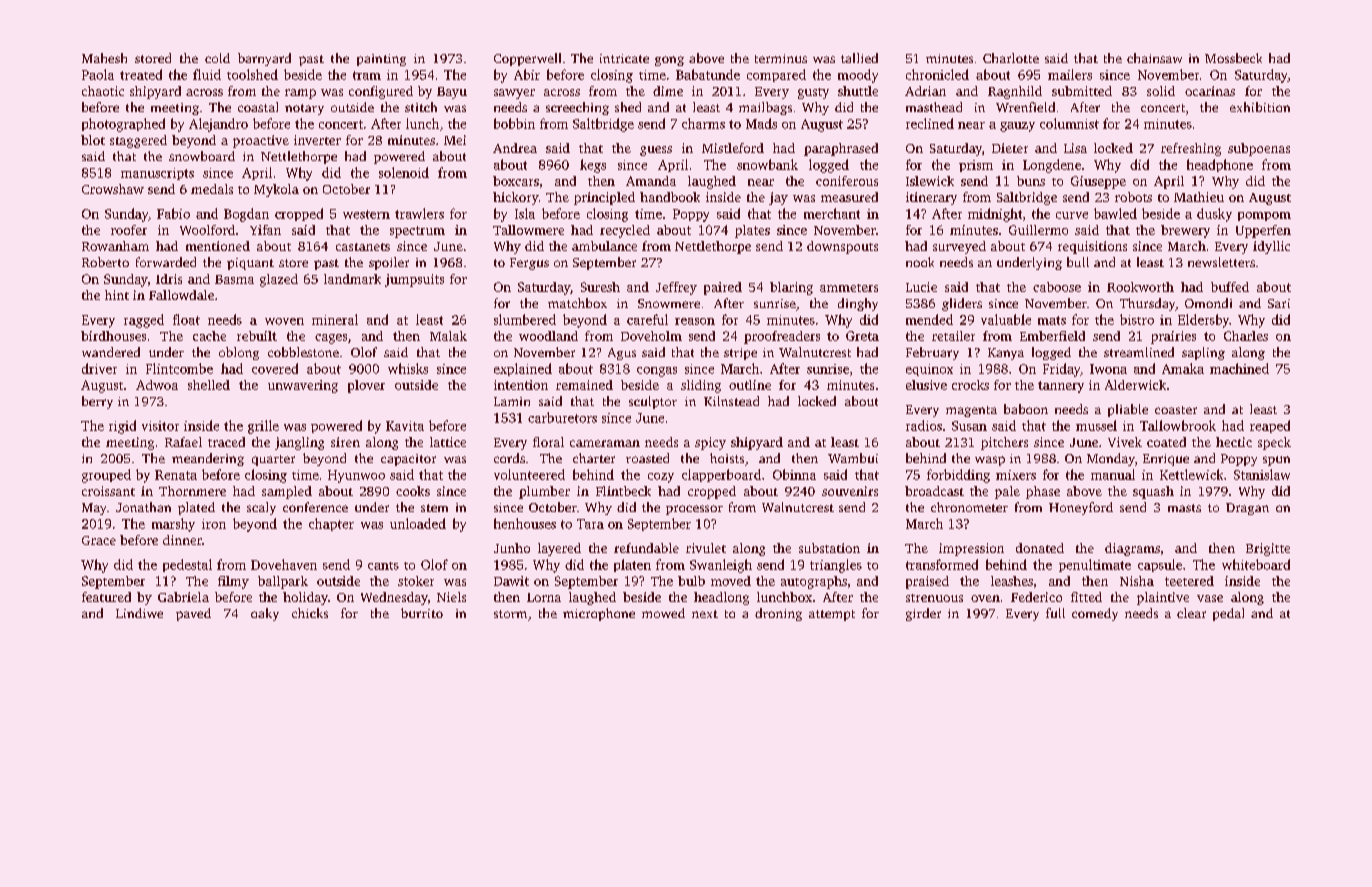  Describe the element at coordinates (1075, 148) in the screenshot. I see `Lisa` at that location.
